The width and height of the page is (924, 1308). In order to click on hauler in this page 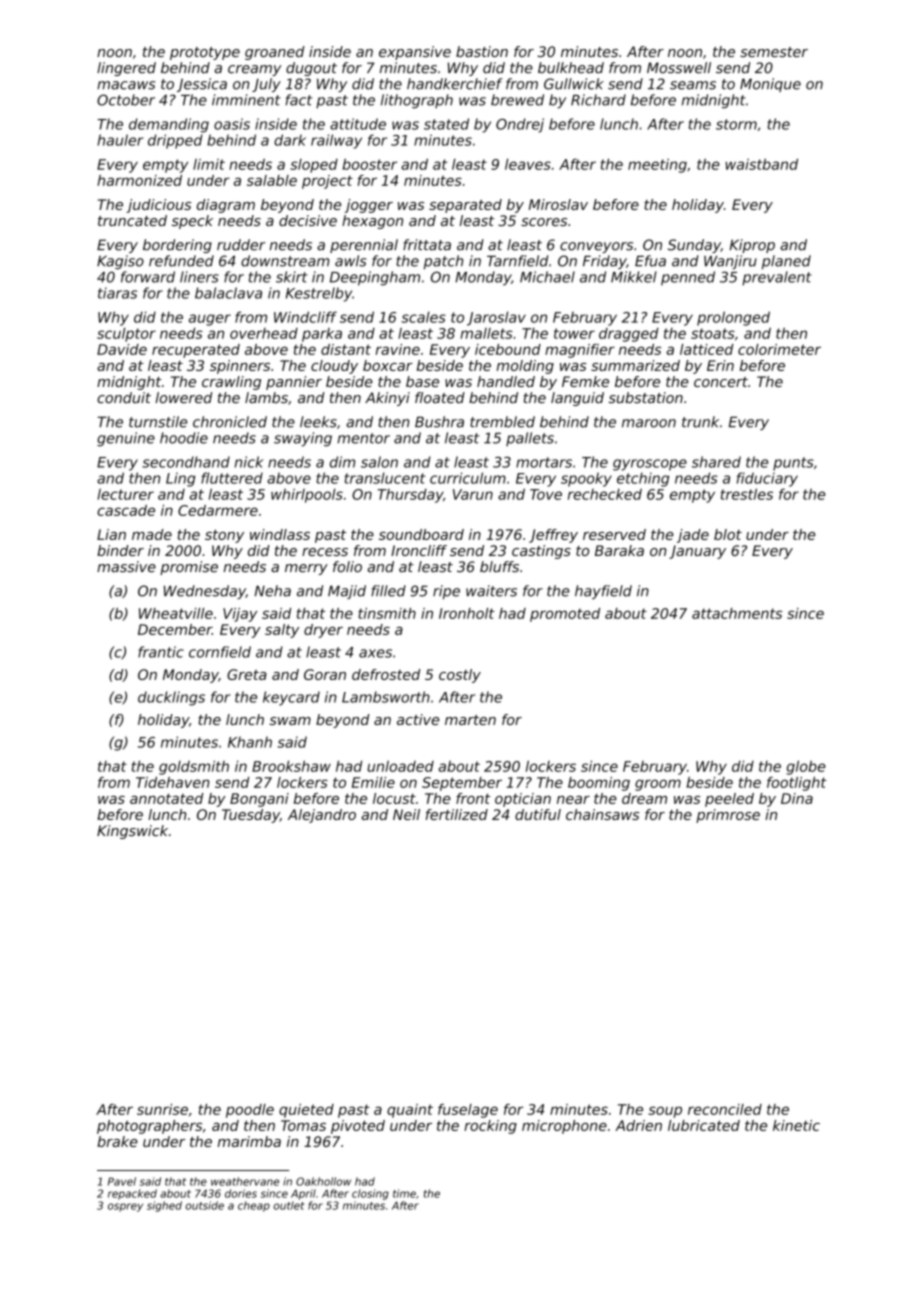, I will do `click(120, 140)`.
